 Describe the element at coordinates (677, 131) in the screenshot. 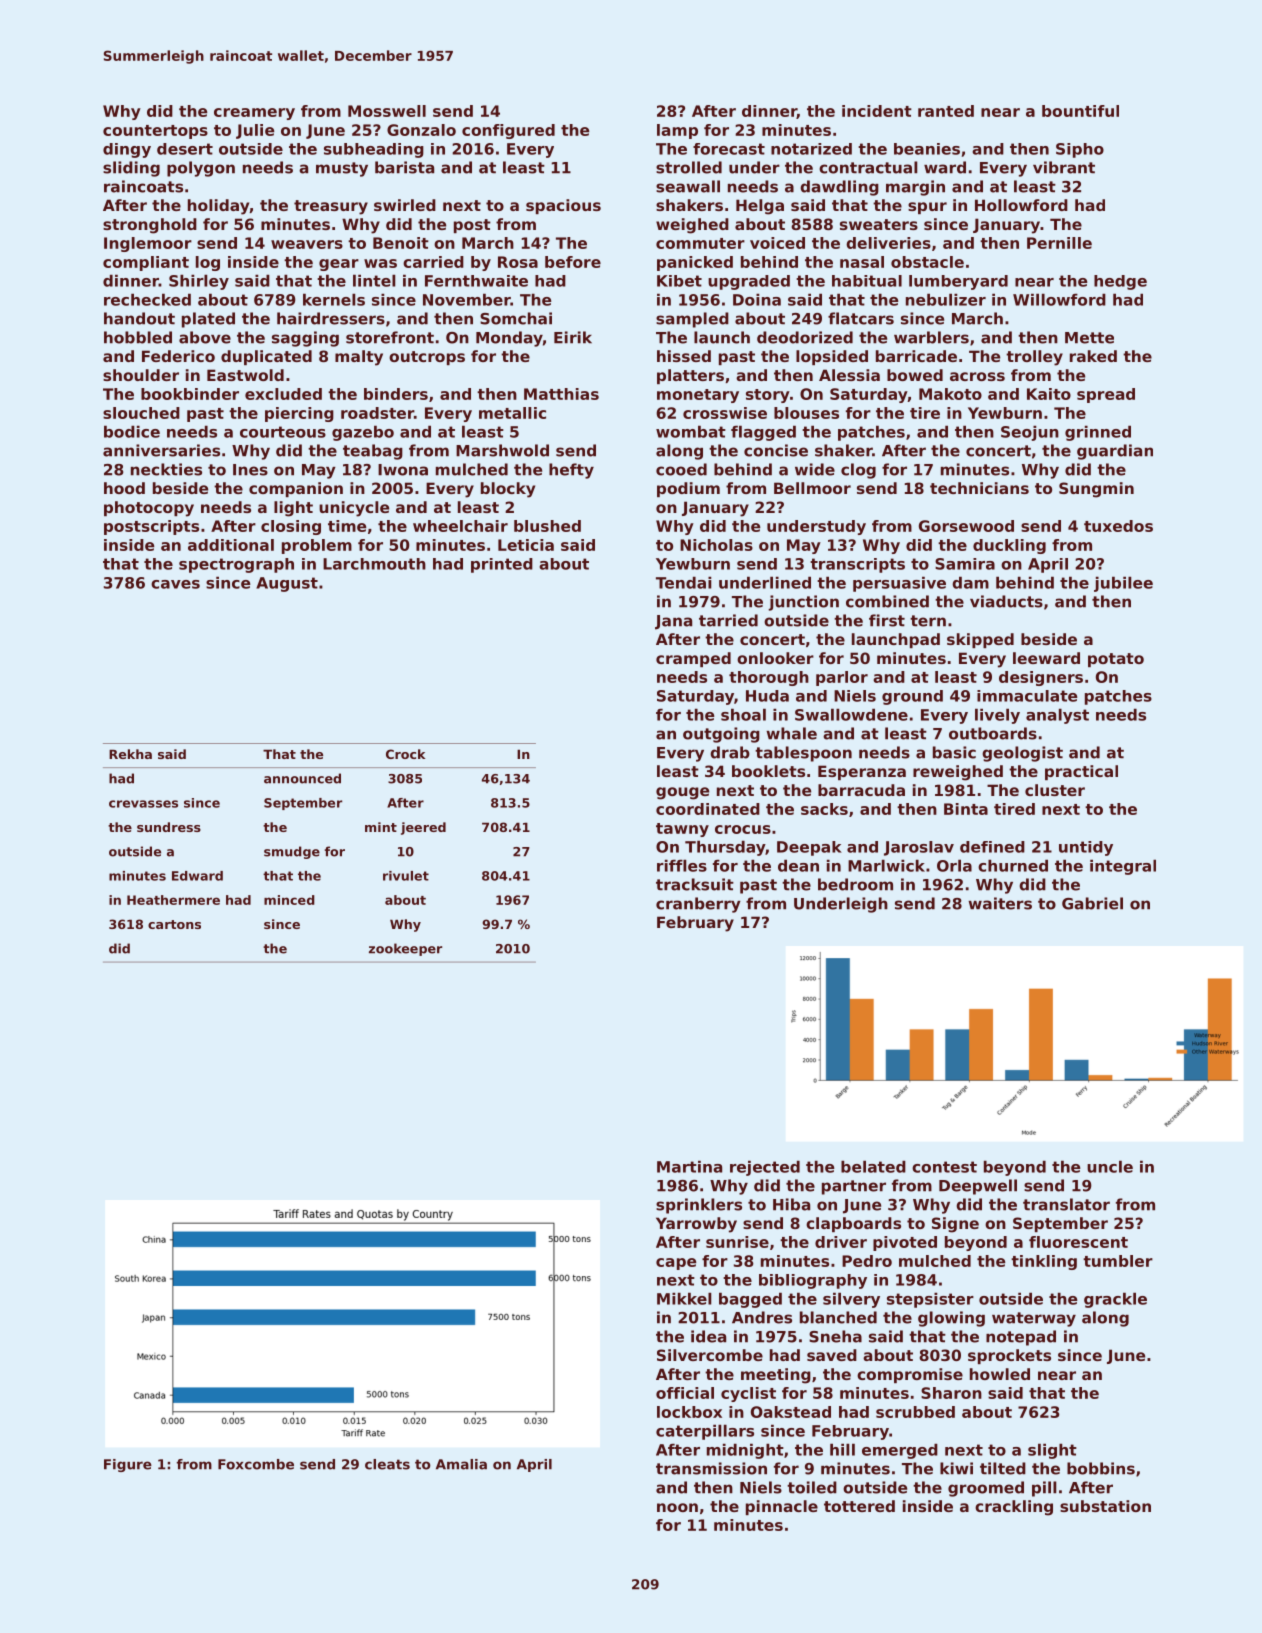

I see `lamp` at that location.
